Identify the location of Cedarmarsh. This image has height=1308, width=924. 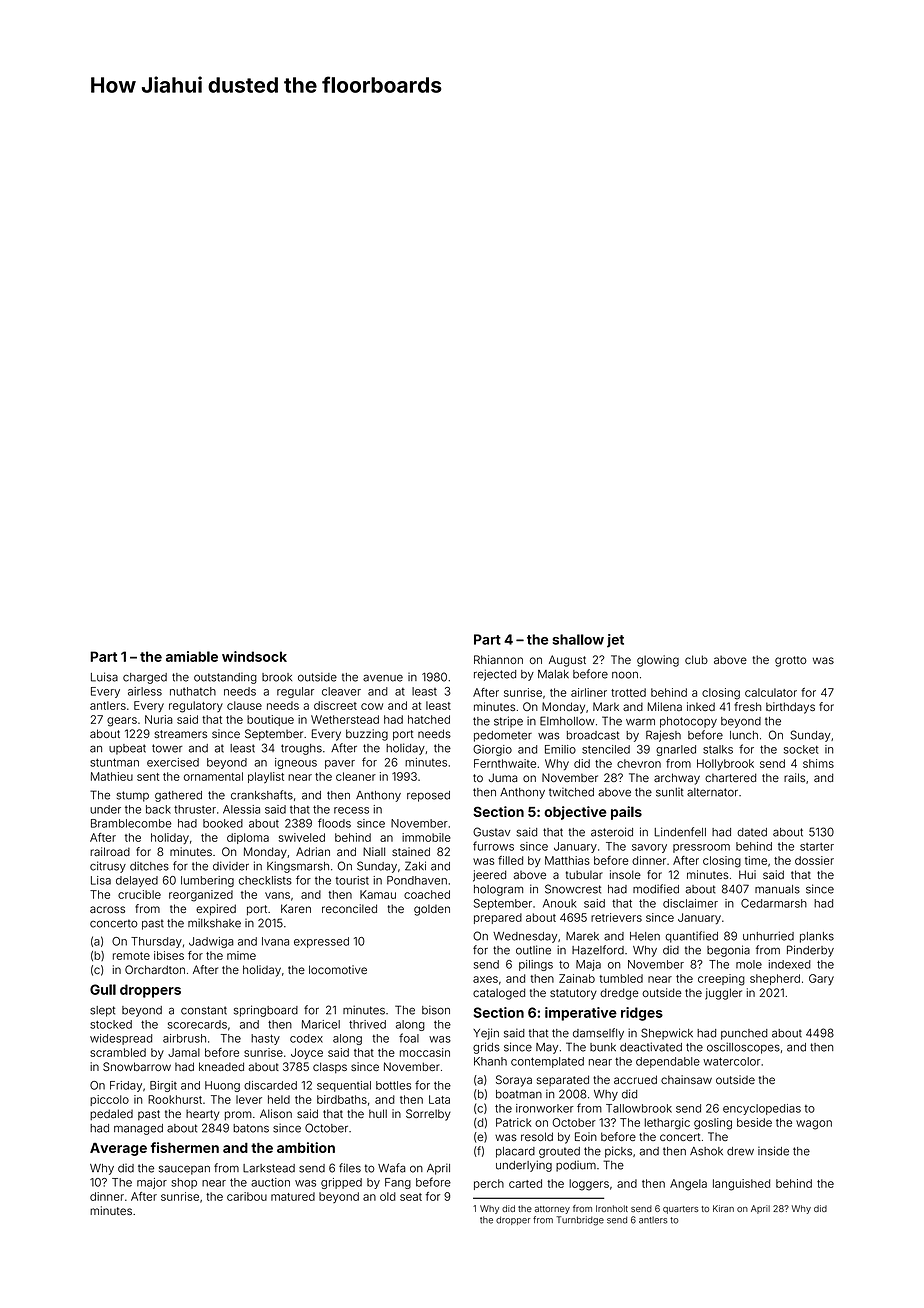
(774, 903).
